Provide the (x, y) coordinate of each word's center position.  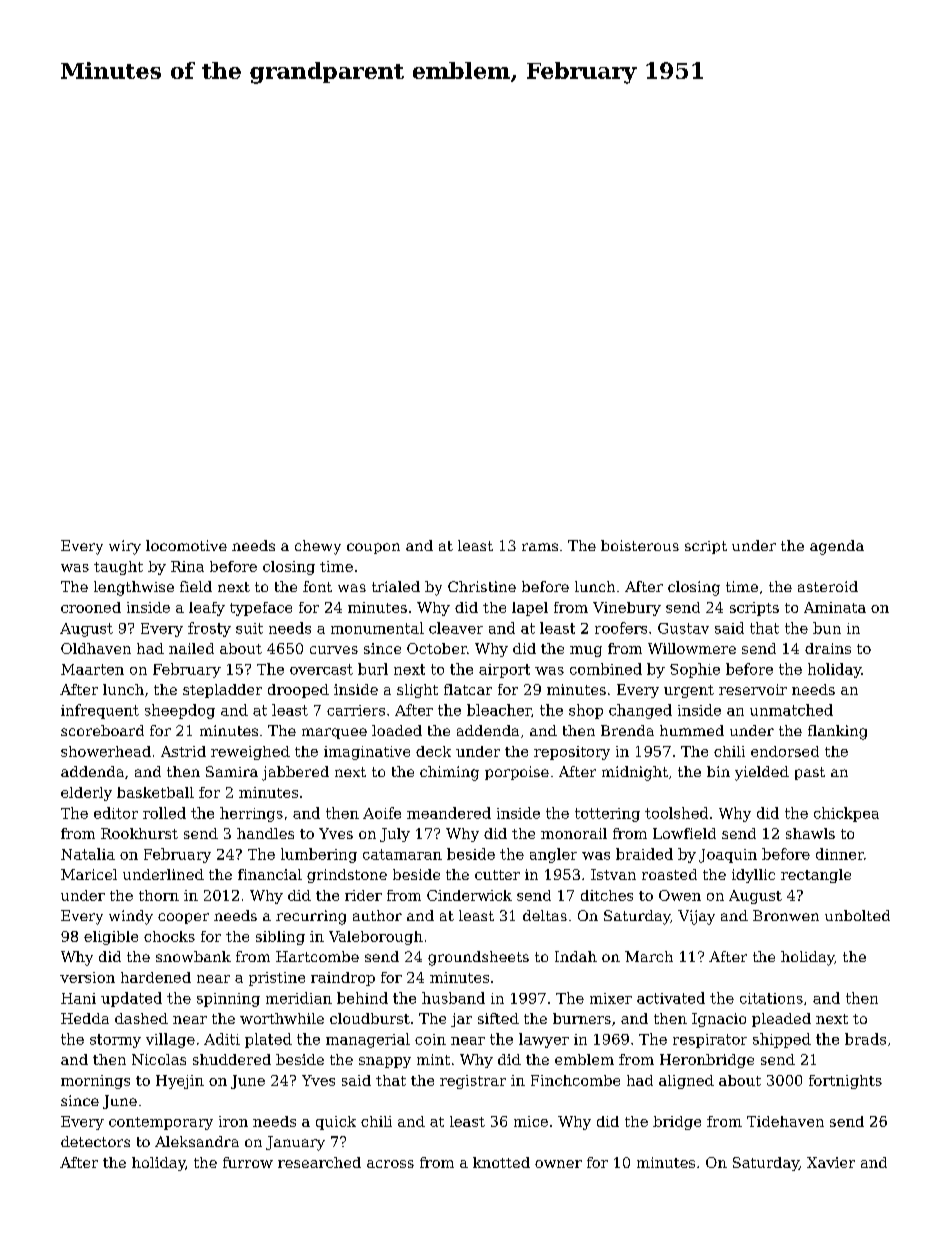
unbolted (857, 915)
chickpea (846, 814)
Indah (576, 956)
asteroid (828, 586)
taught (118, 568)
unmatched (791, 710)
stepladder (222, 691)
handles (265, 833)
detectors (95, 1141)
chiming (449, 773)
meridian (299, 998)
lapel (530, 609)
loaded (397, 730)
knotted (501, 1162)
